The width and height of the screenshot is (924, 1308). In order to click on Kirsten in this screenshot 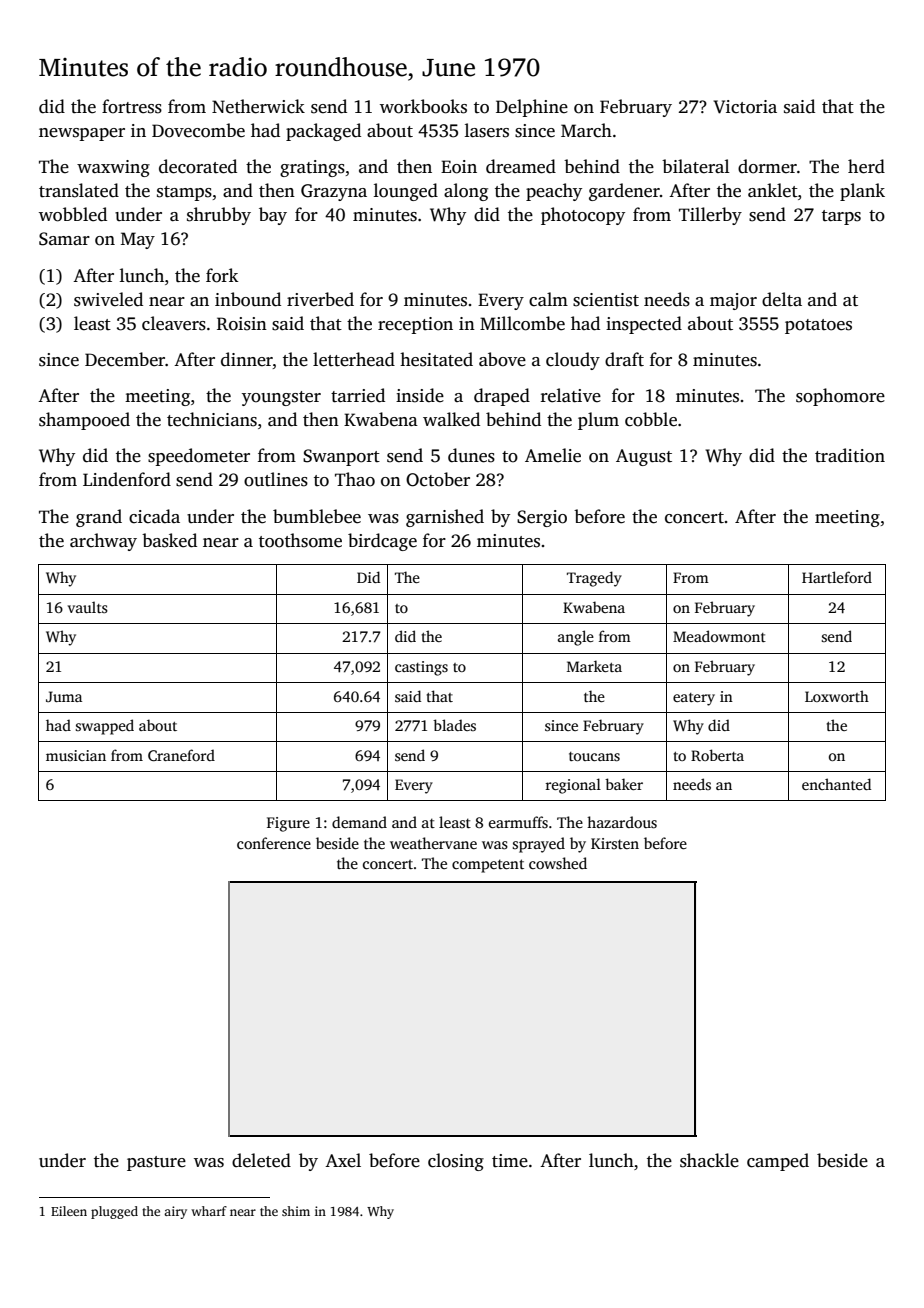, I will do `click(615, 843)`.
